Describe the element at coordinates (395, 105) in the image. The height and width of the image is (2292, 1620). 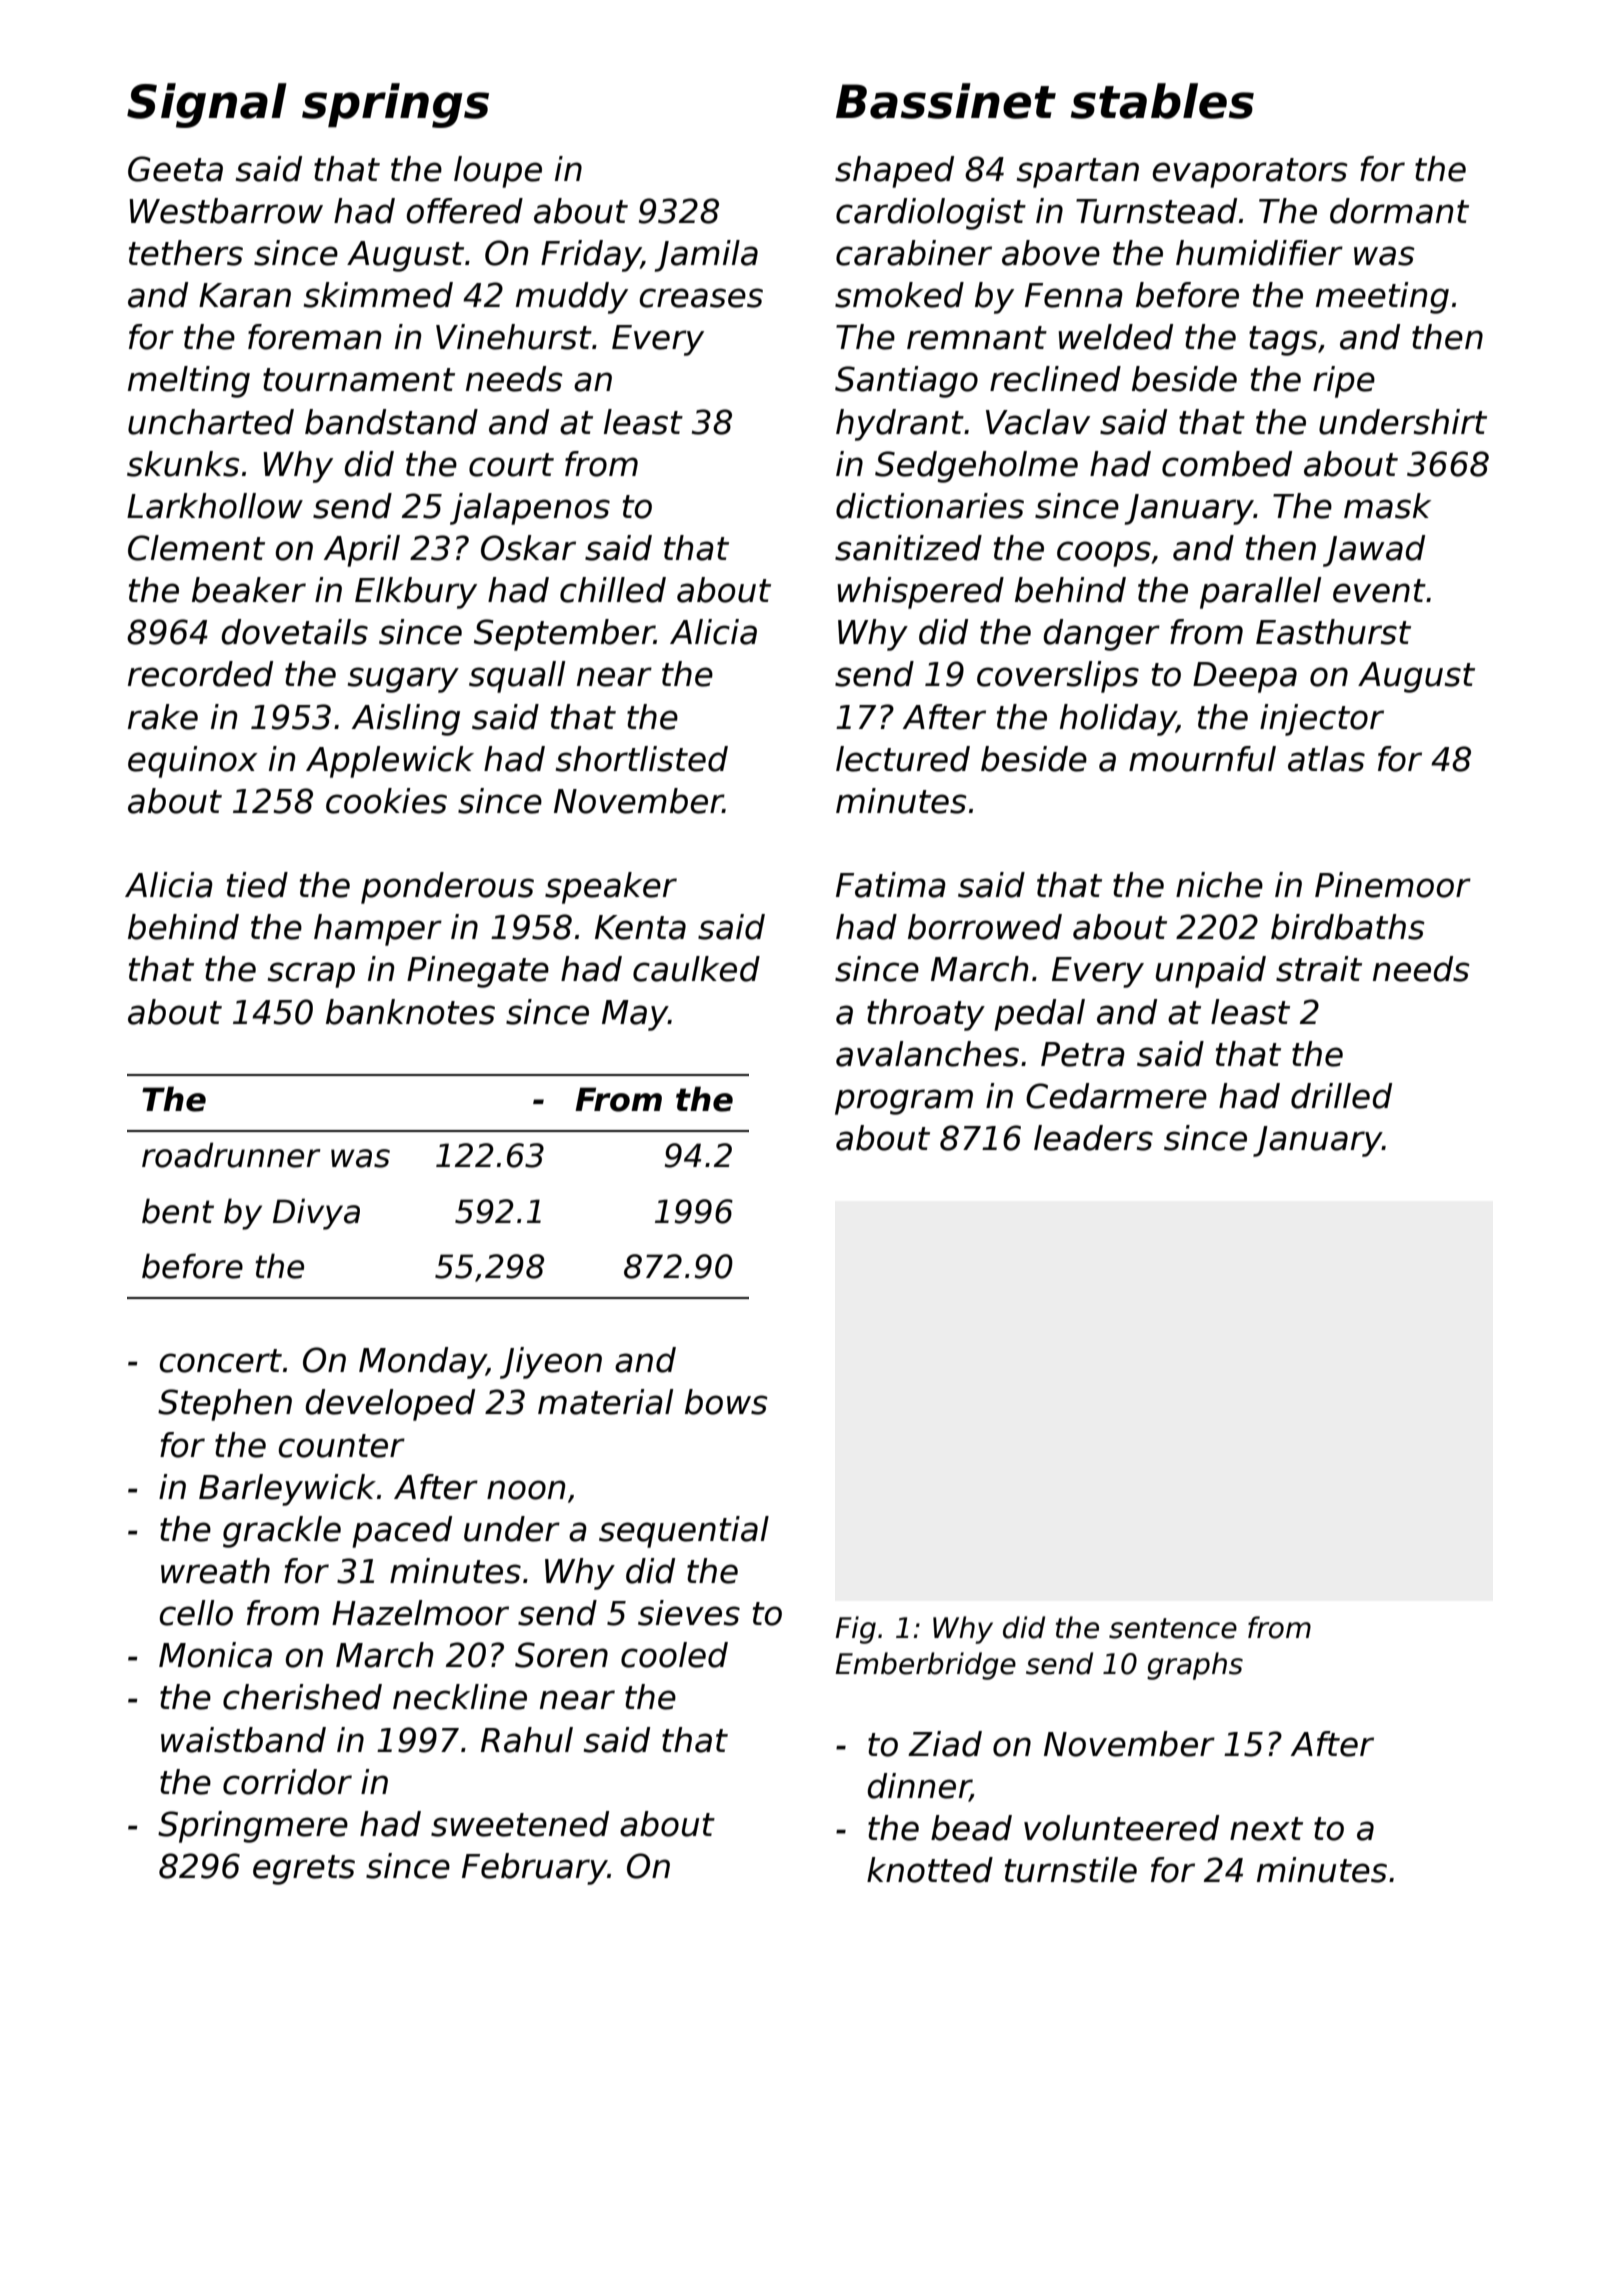
I see `springs` at that location.
